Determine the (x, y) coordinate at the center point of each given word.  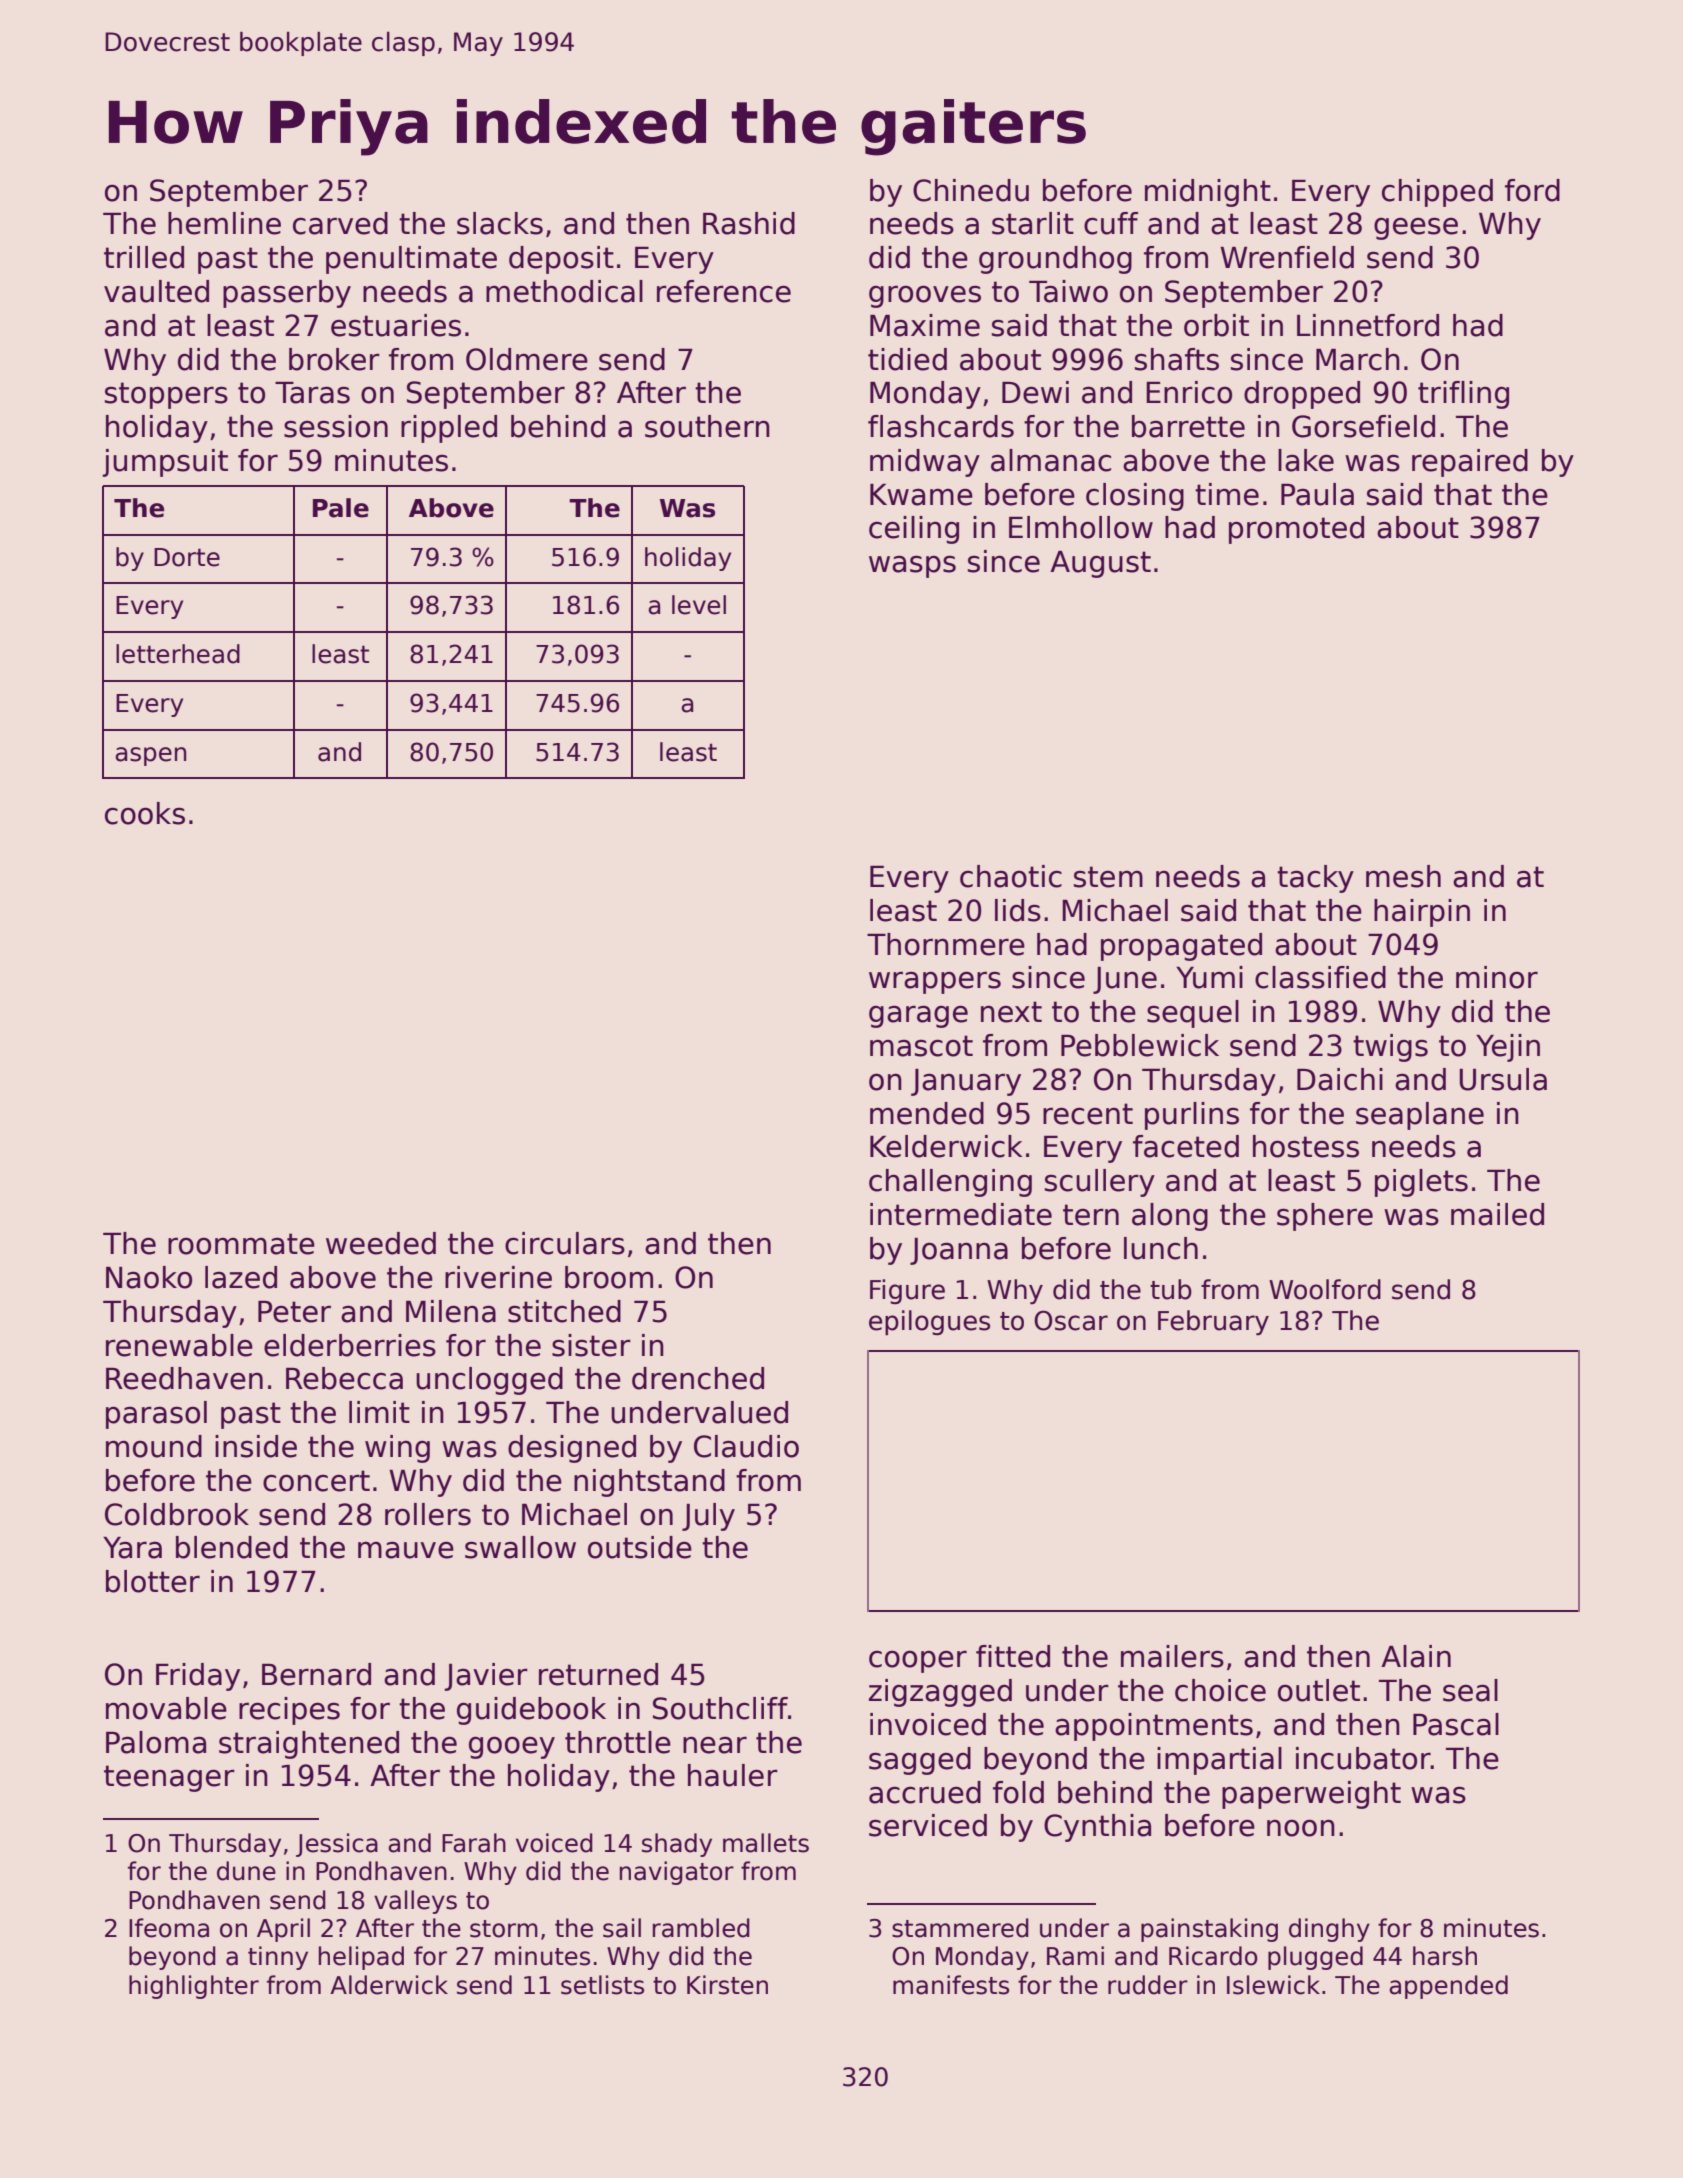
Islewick (1273, 1985)
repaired (1470, 463)
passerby (287, 294)
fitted (1013, 1656)
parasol (156, 1415)
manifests (951, 1985)
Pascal (1456, 1724)
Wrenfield (1287, 257)
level (699, 605)
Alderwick (389, 1985)
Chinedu (971, 190)
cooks (145, 813)
